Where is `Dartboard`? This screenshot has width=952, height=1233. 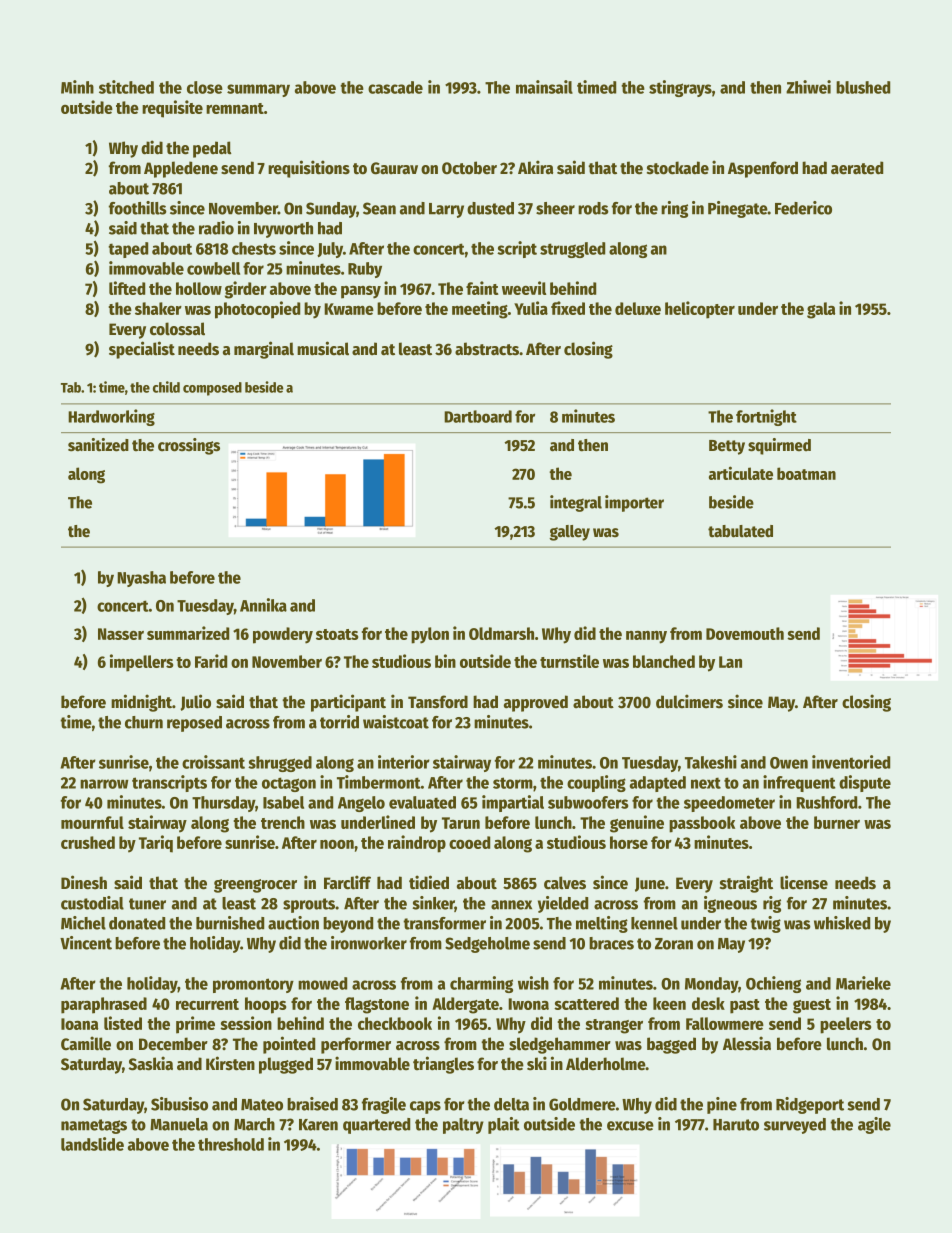 Dartboard is located at coordinates (478, 416).
